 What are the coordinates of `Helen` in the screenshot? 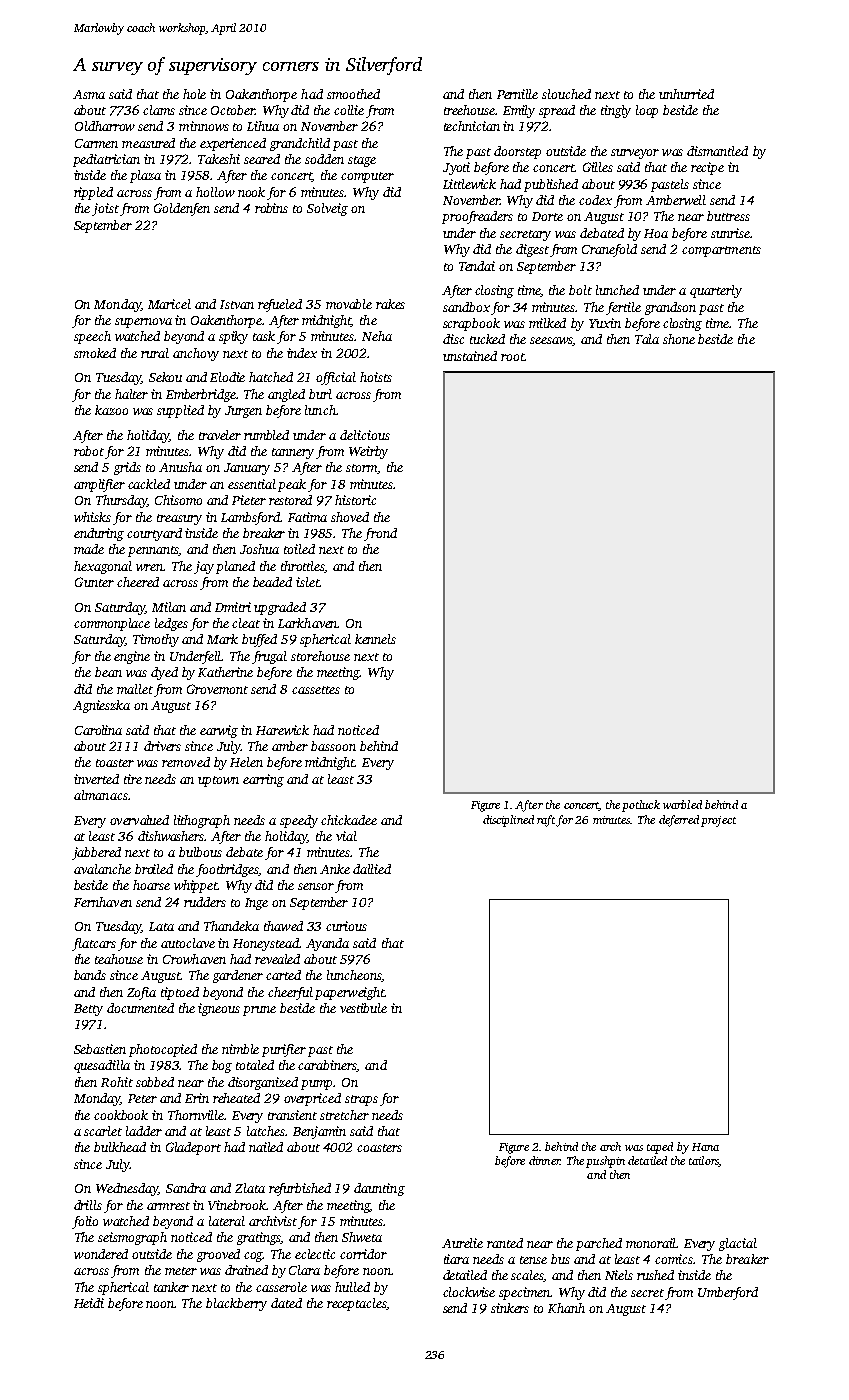 It's located at (246, 762).
